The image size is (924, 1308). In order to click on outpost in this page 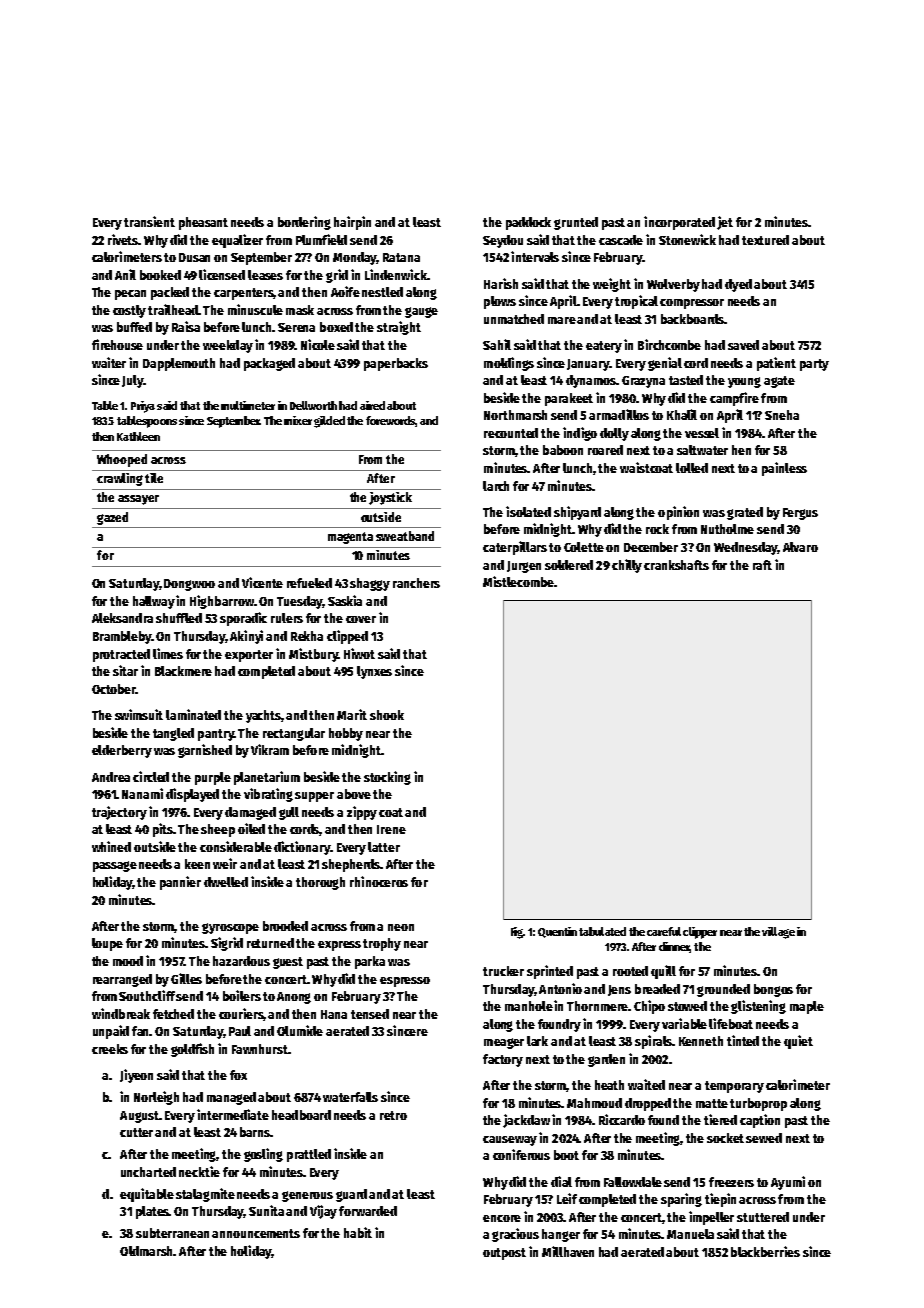, I will do `click(504, 1254)`.
